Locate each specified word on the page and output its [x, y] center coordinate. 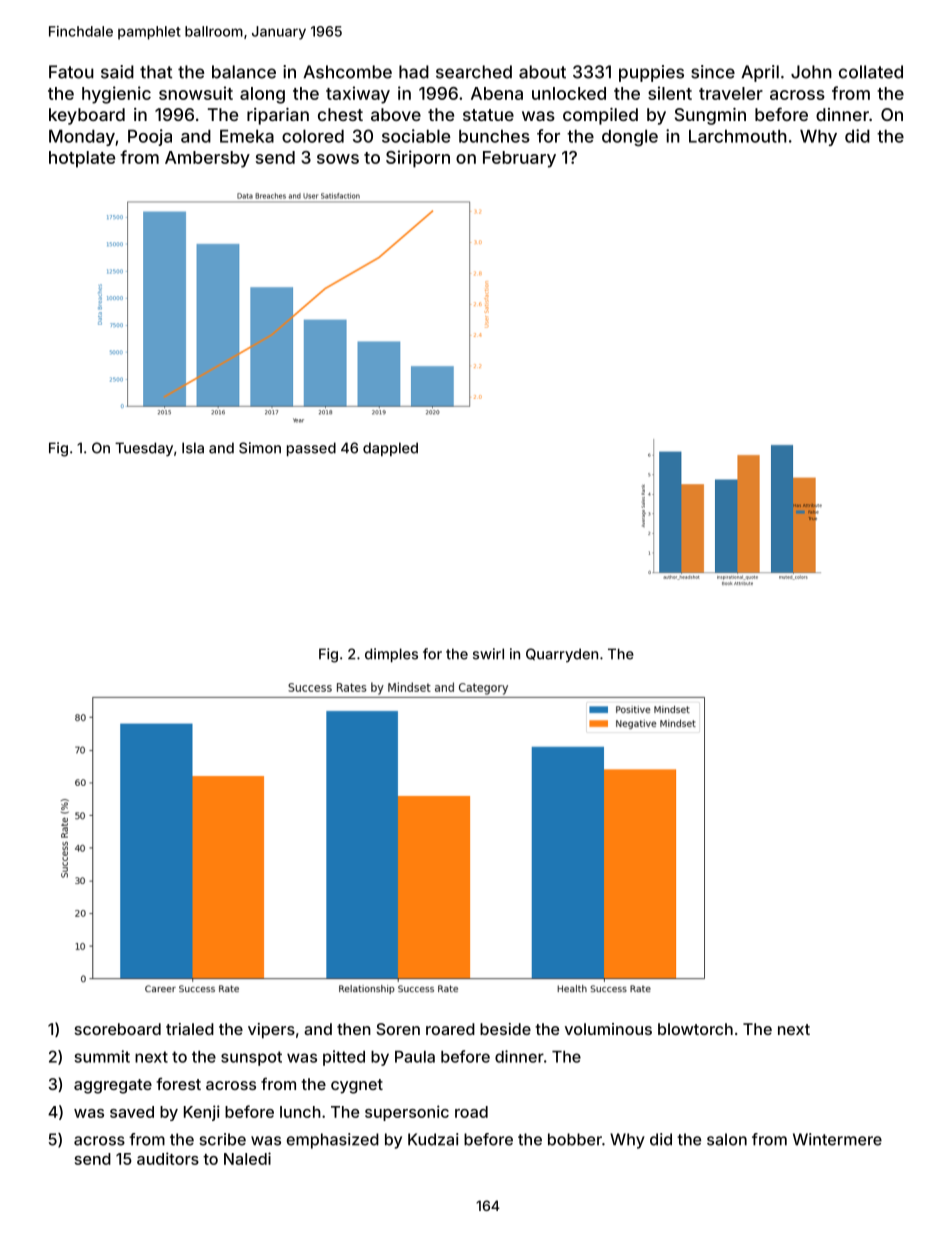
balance [244, 72]
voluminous [608, 1029]
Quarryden [562, 655]
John [811, 72]
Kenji [202, 1113]
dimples [391, 655]
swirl [488, 654]
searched [474, 72]
